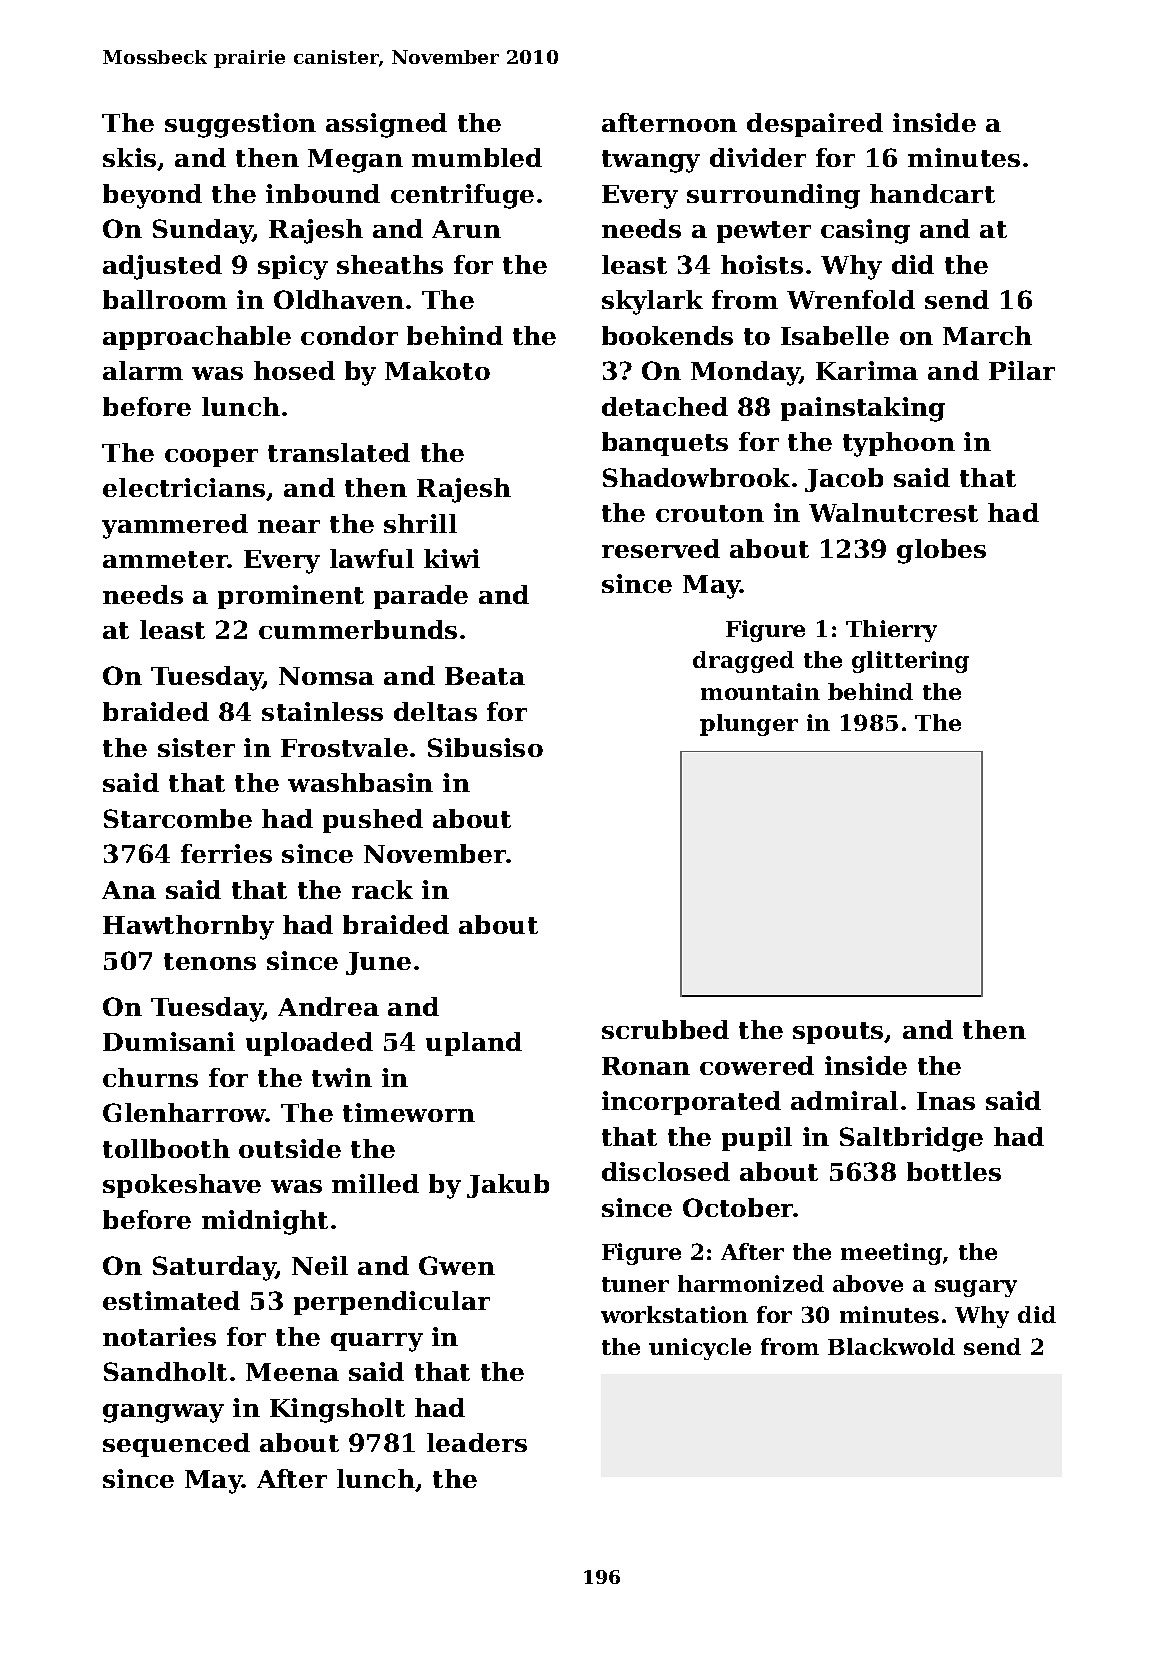 The height and width of the page is (1654, 1165). What do you see at coordinates (815, 125) in the page?
I see `despaired` at bounding box center [815, 125].
